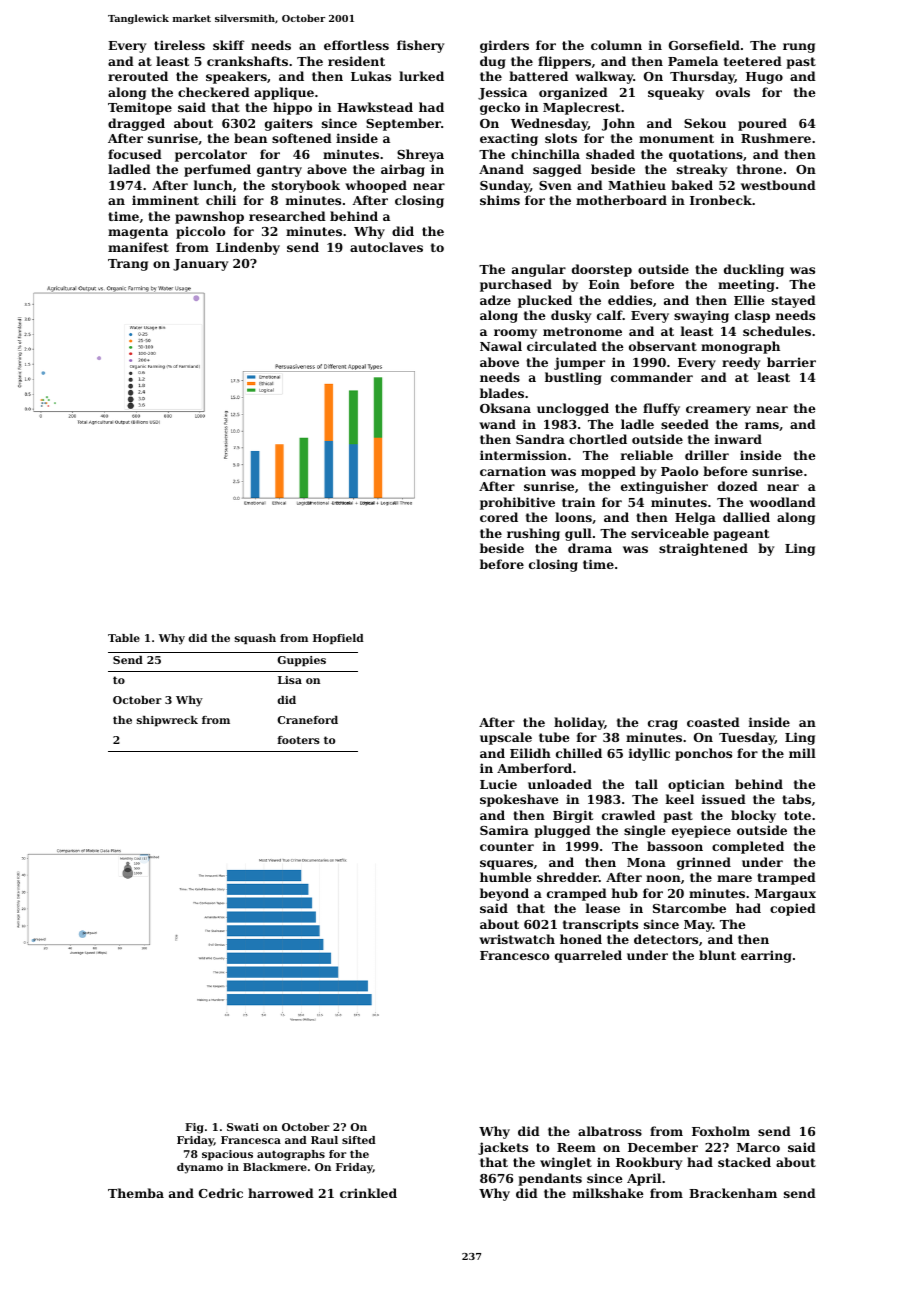 The height and width of the page is (1308, 924). I want to click on crinkled, so click(368, 1193).
